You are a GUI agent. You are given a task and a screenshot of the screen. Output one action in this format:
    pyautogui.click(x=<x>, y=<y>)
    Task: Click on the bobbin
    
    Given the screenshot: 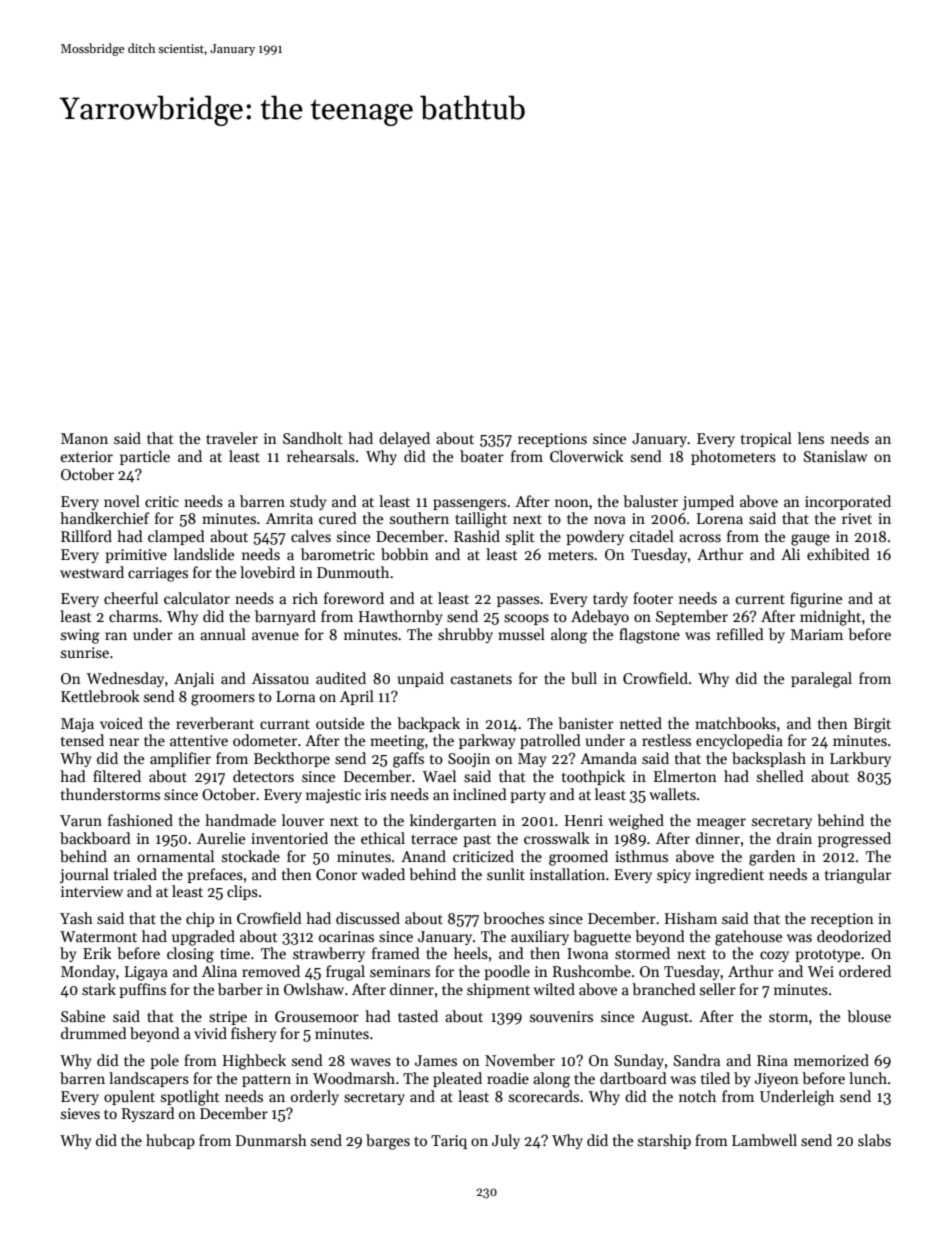 What is the action you would take?
    pyautogui.click(x=405, y=554)
